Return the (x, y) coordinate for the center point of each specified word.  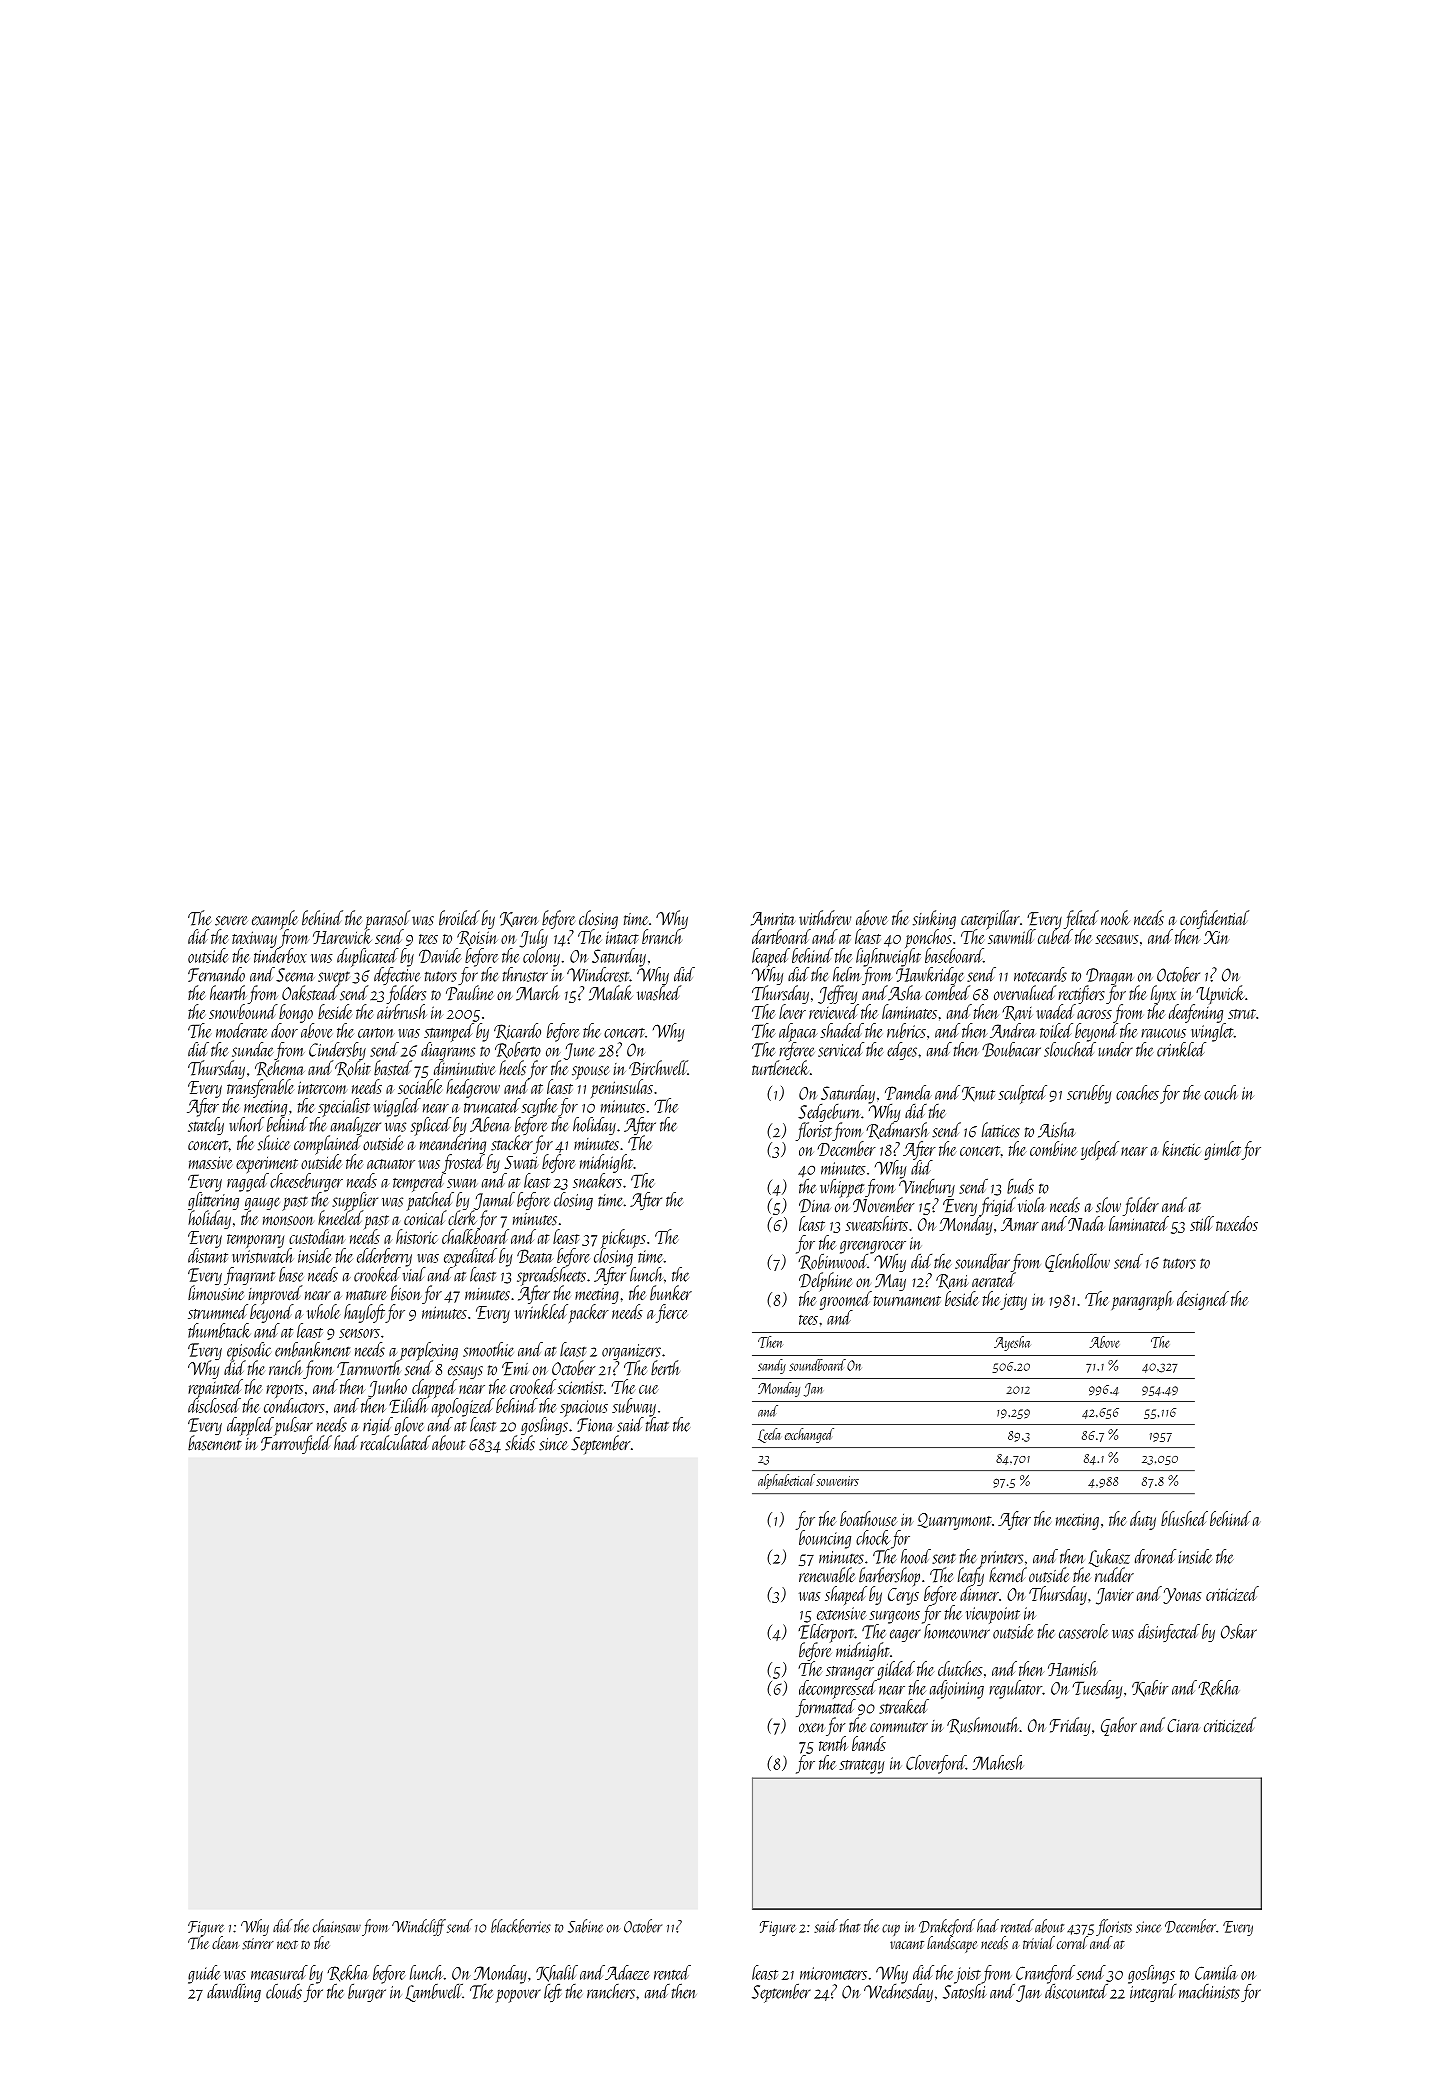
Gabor (1119, 1726)
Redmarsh (897, 1130)
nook (1115, 918)
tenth (833, 1743)
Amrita (773, 919)
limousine (216, 1293)
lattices (1001, 1130)
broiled (459, 918)
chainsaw (337, 1926)
